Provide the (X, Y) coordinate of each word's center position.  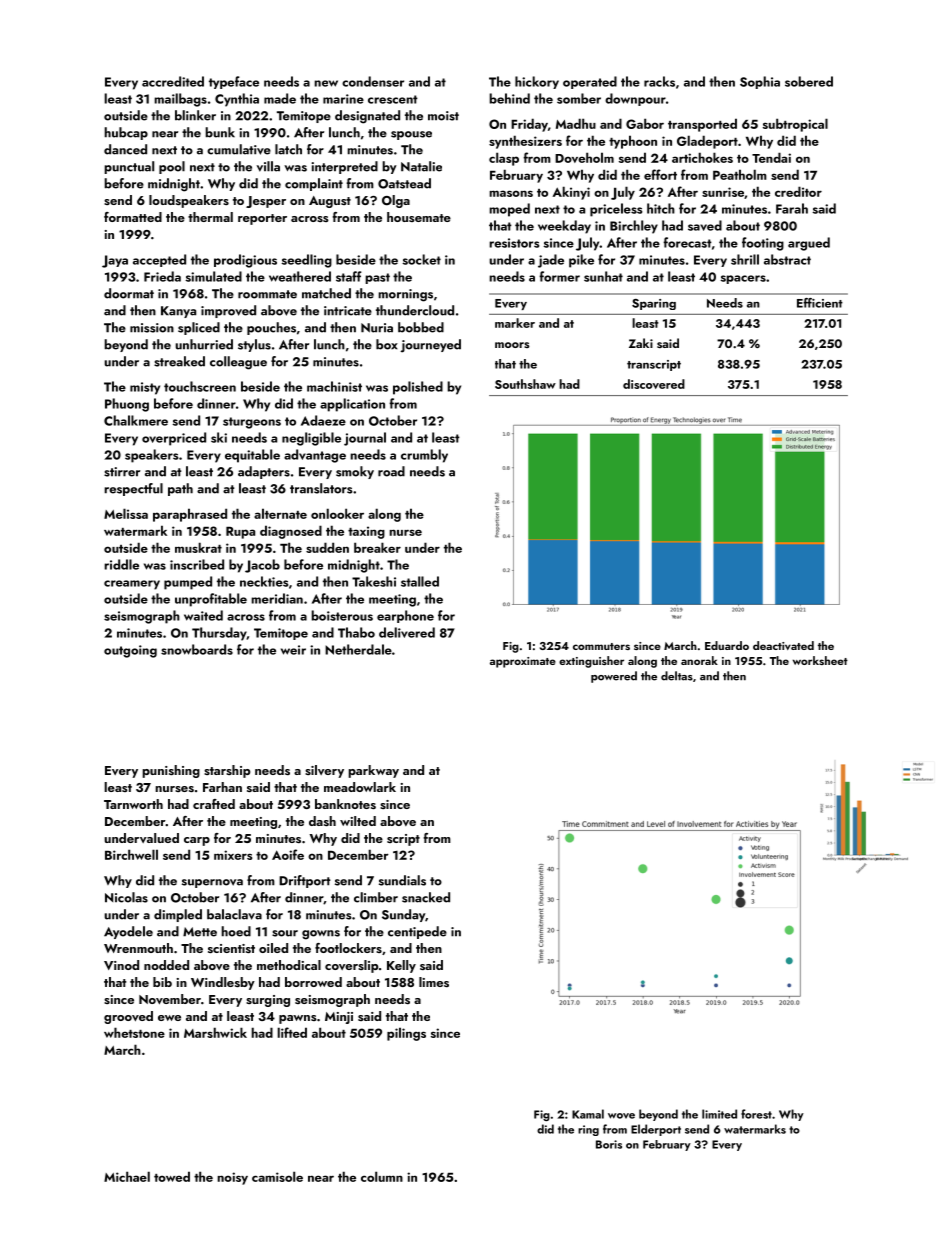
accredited (173, 81)
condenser (373, 81)
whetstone (134, 1032)
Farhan (222, 787)
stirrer (122, 472)
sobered (809, 81)
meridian (277, 598)
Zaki (641, 343)
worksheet (820, 660)
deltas (677, 676)
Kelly (401, 966)
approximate (523, 662)
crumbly (424, 456)
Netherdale (358, 649)
